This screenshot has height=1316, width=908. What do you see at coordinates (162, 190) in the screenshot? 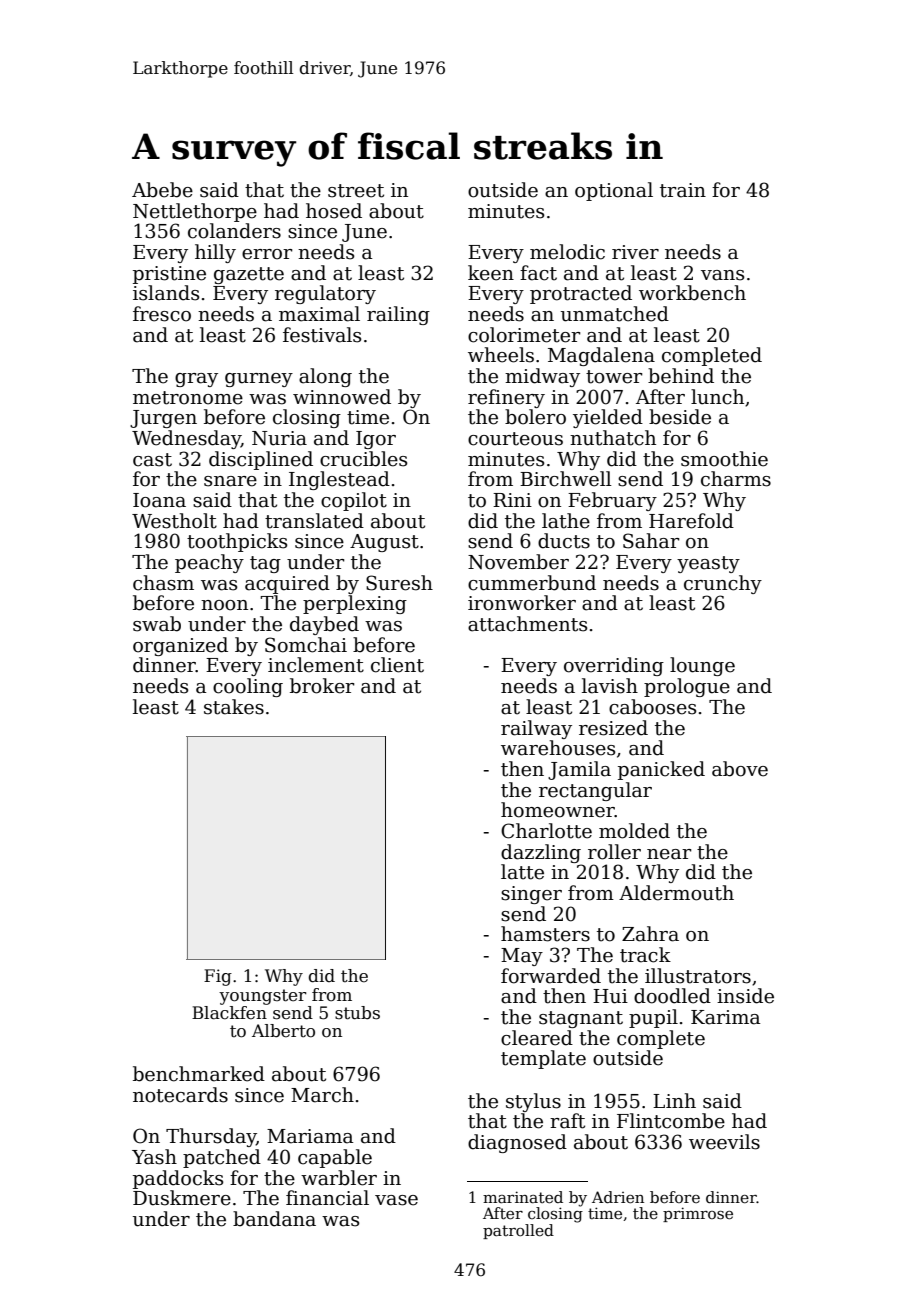
I see `Abebe` at bounding box center [162, 190].
